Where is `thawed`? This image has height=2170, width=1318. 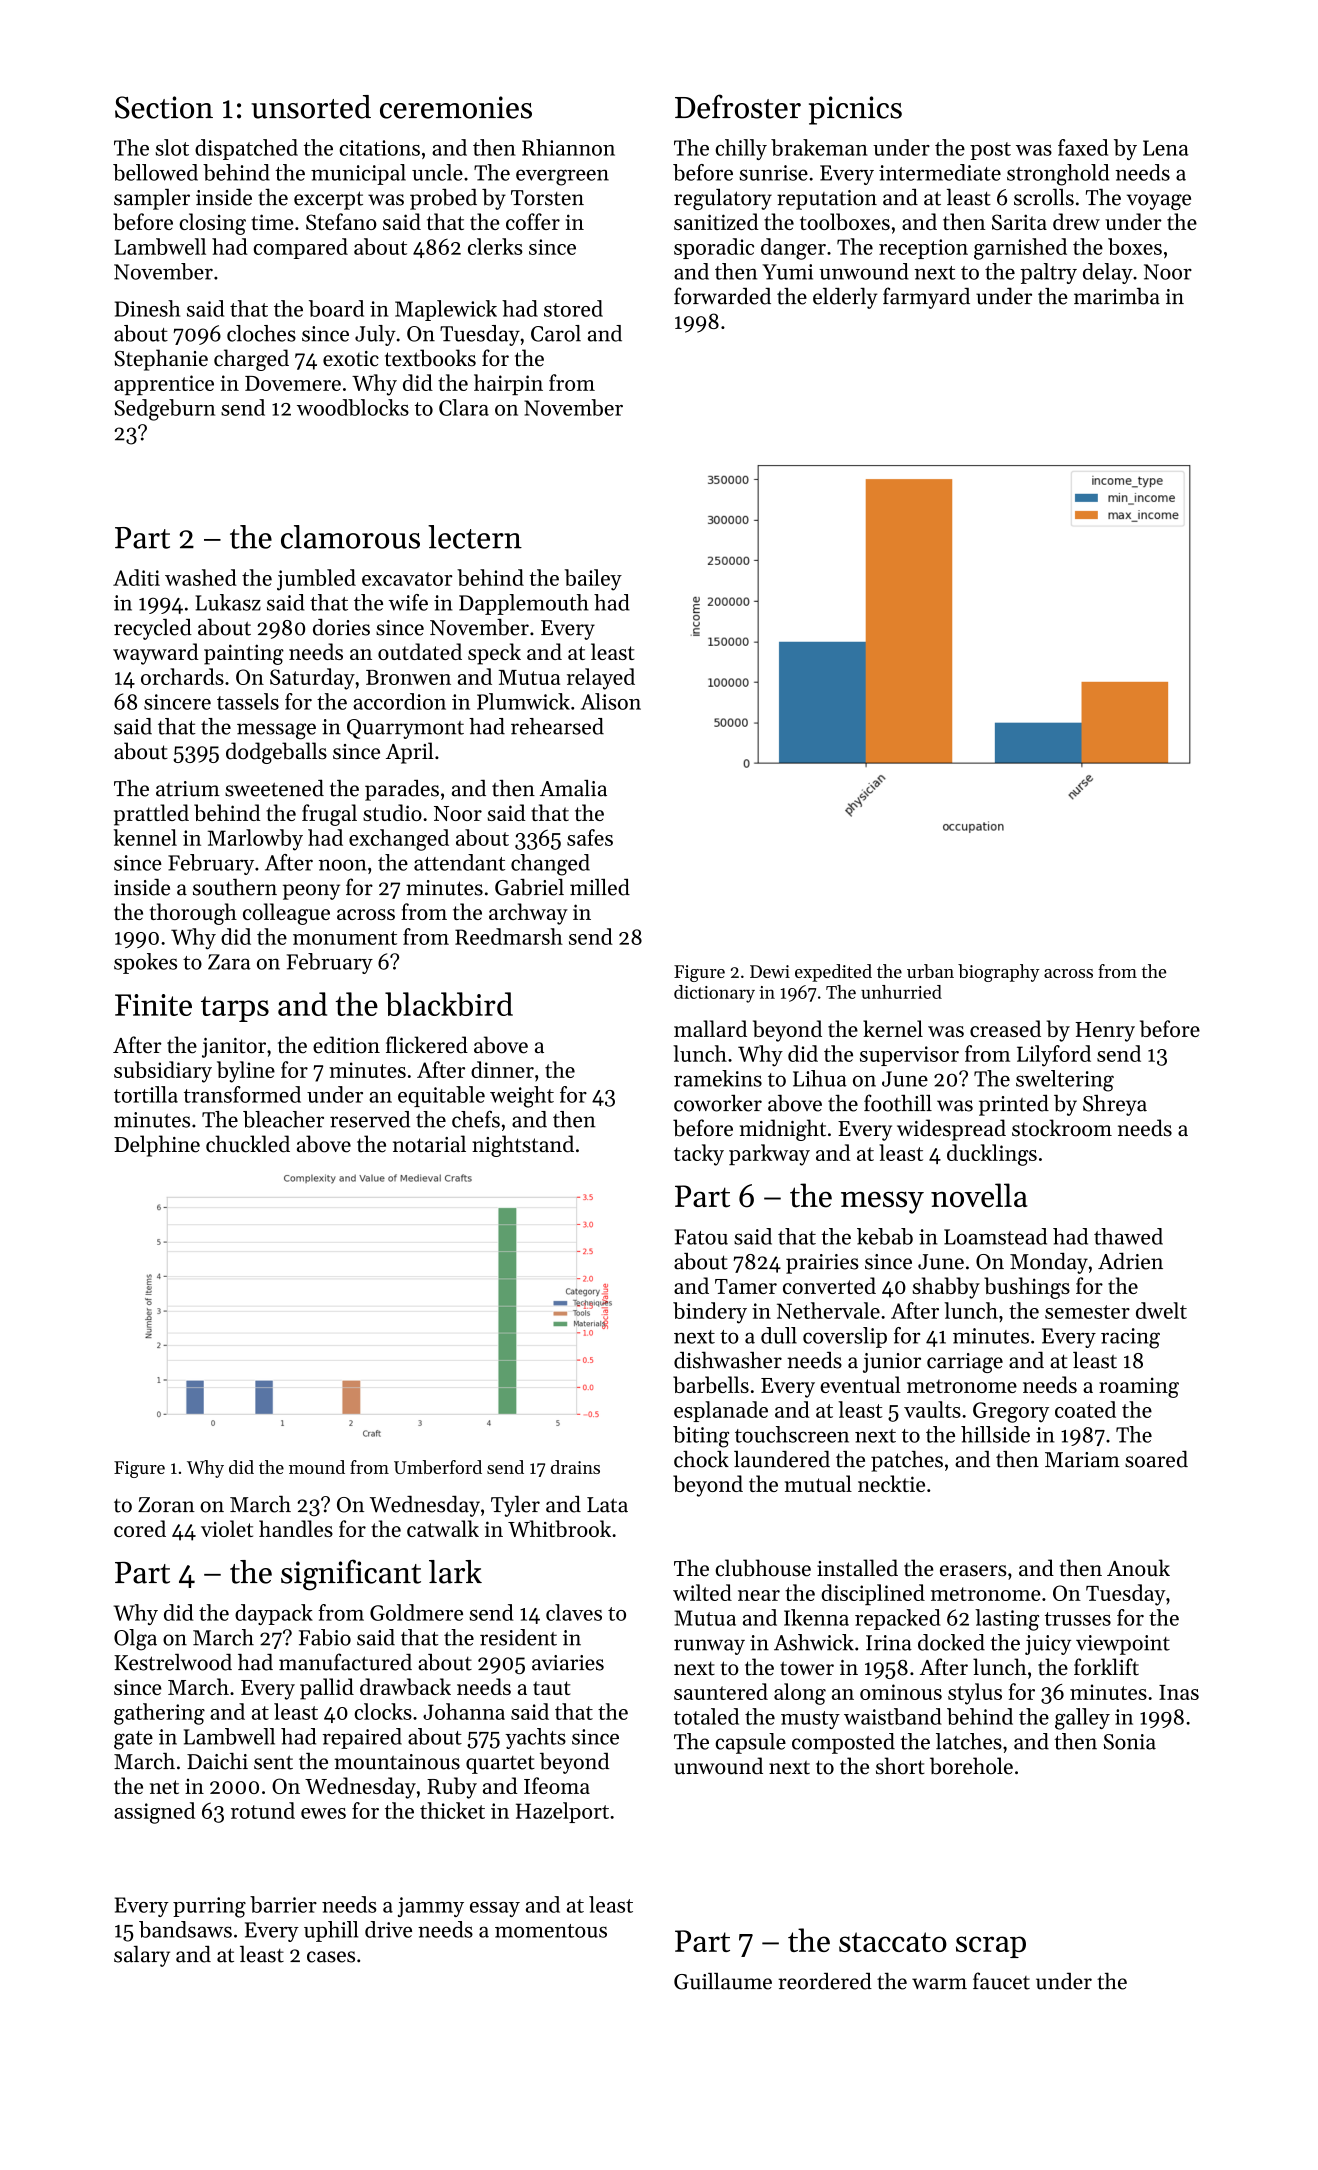
thawed is located at coordinates (1128, 1236).
